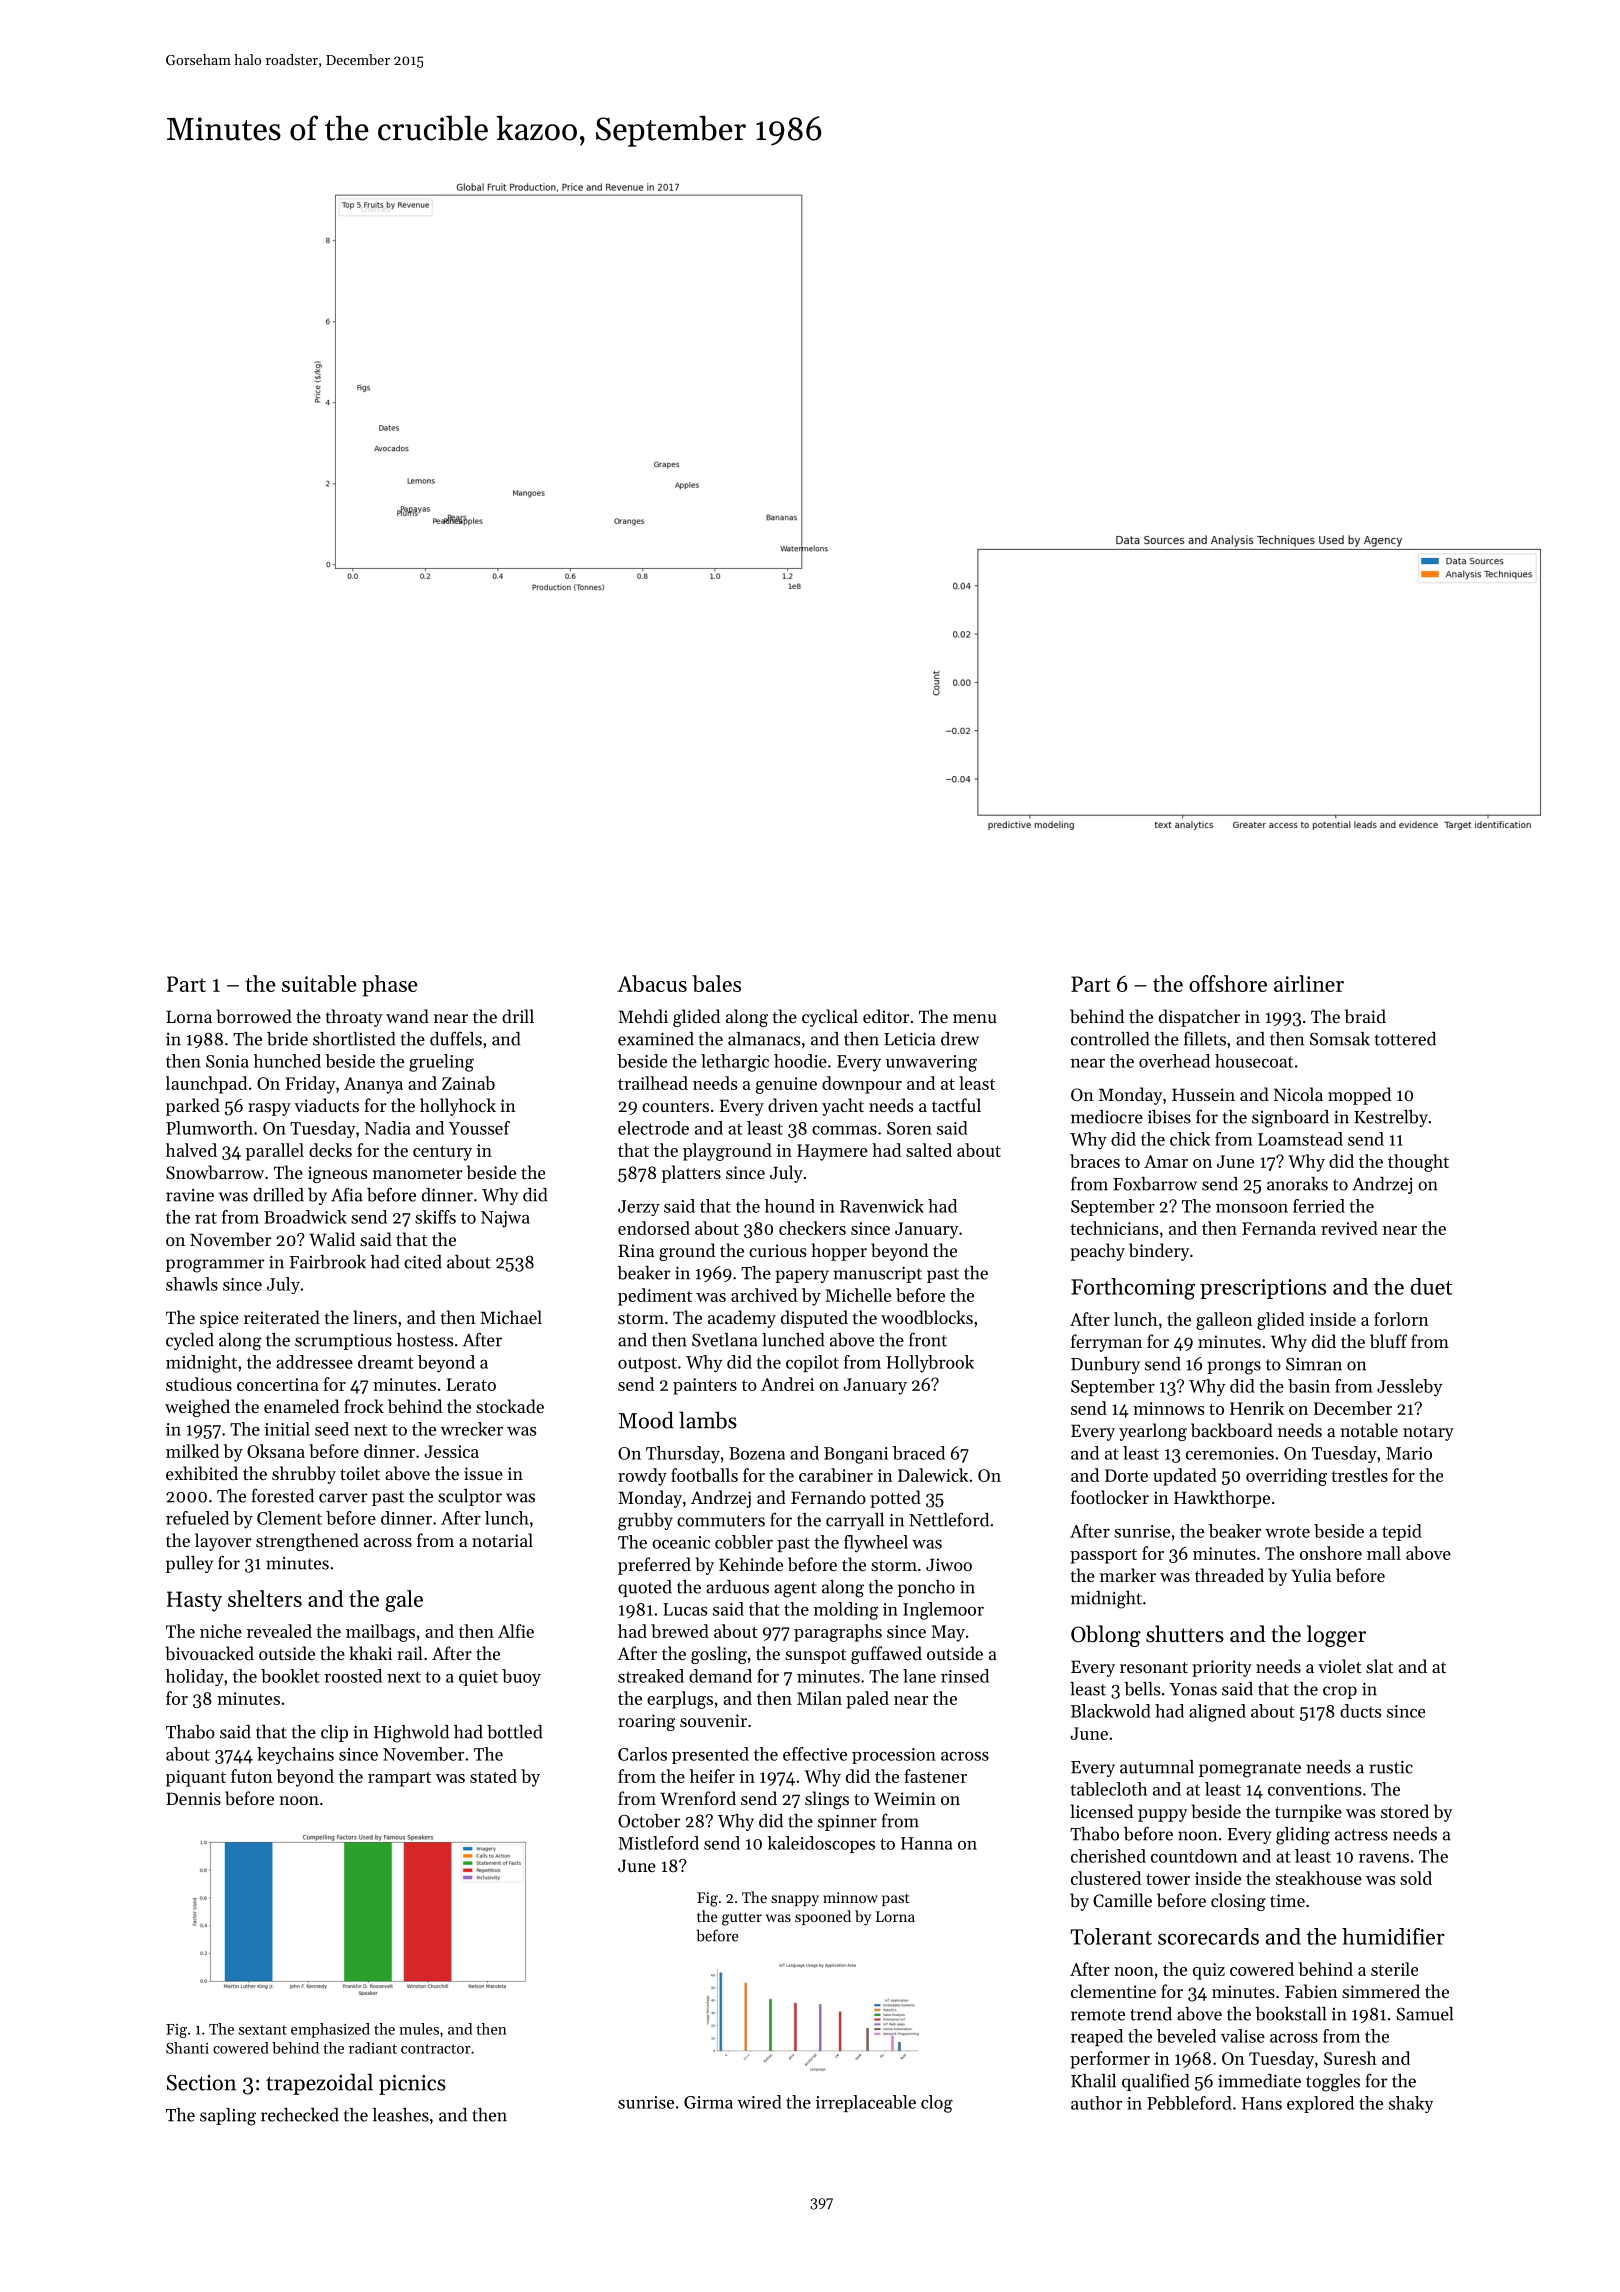  I want to click on mall, so click(1384, 1553).
